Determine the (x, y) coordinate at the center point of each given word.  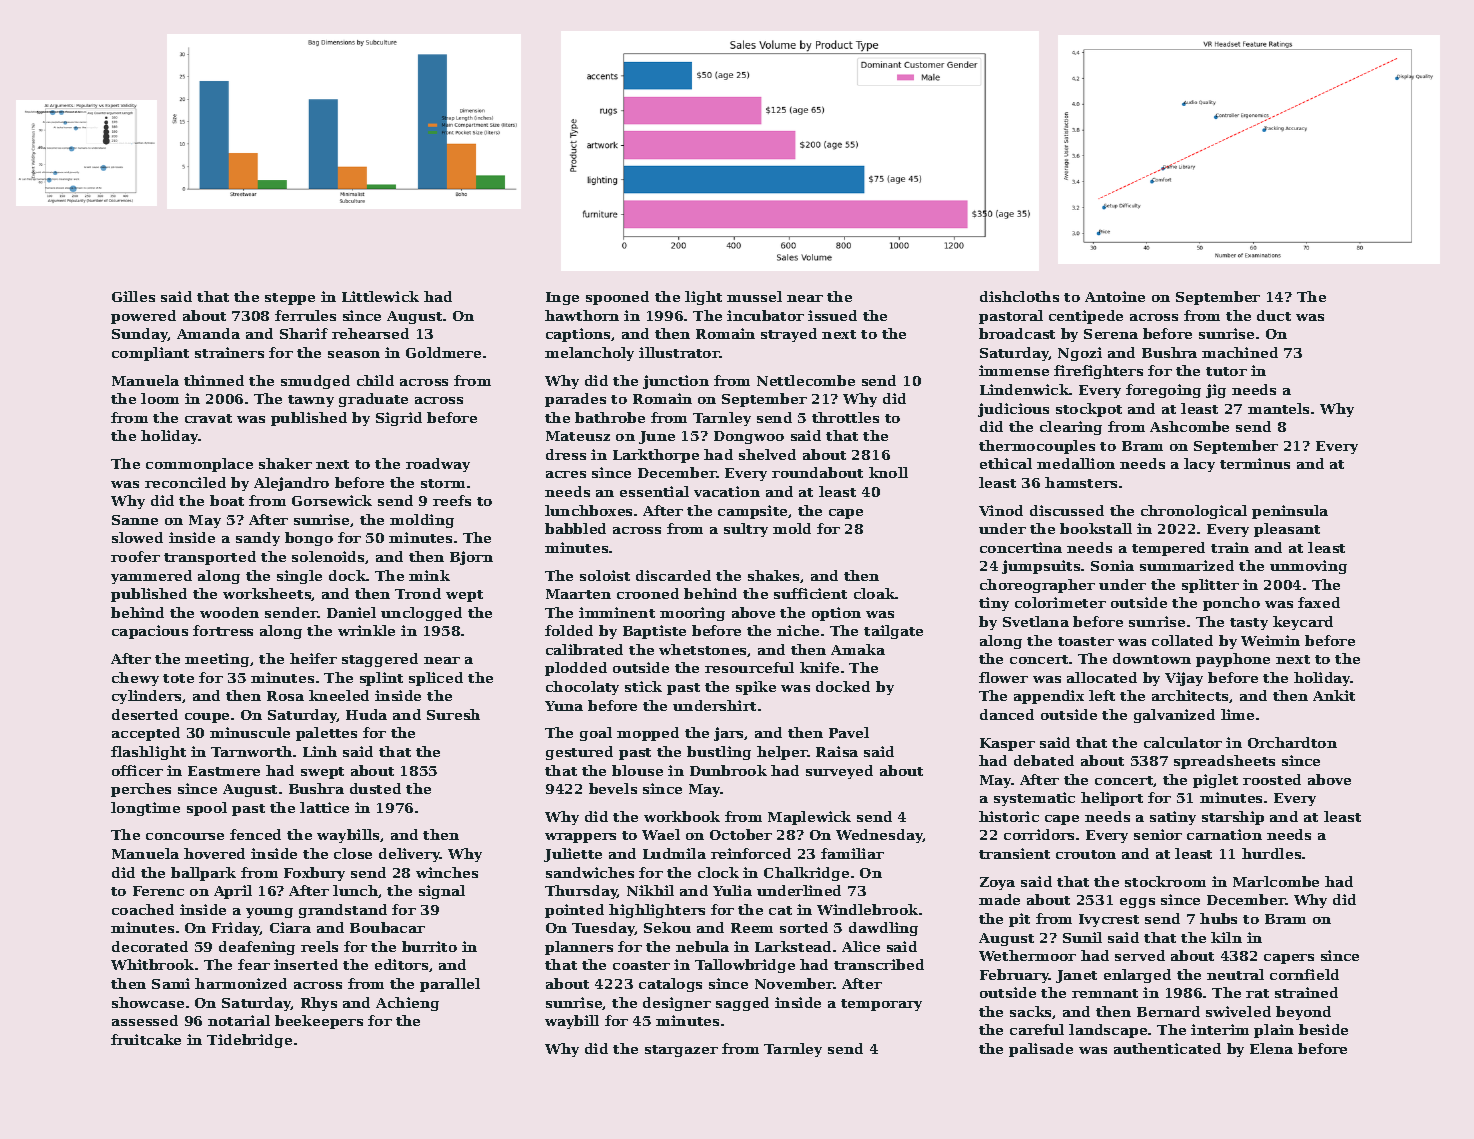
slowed (137, 537)
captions (579, 335)
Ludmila (674, 853)
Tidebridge (249, 1041)
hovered (214, 853)
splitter (1210, 586)
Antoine (1115, 296)
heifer (313, 658)
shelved (767, 454)
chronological (1194, 512)
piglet (1215, 781)
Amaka (858, 649)
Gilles (133, 296)
